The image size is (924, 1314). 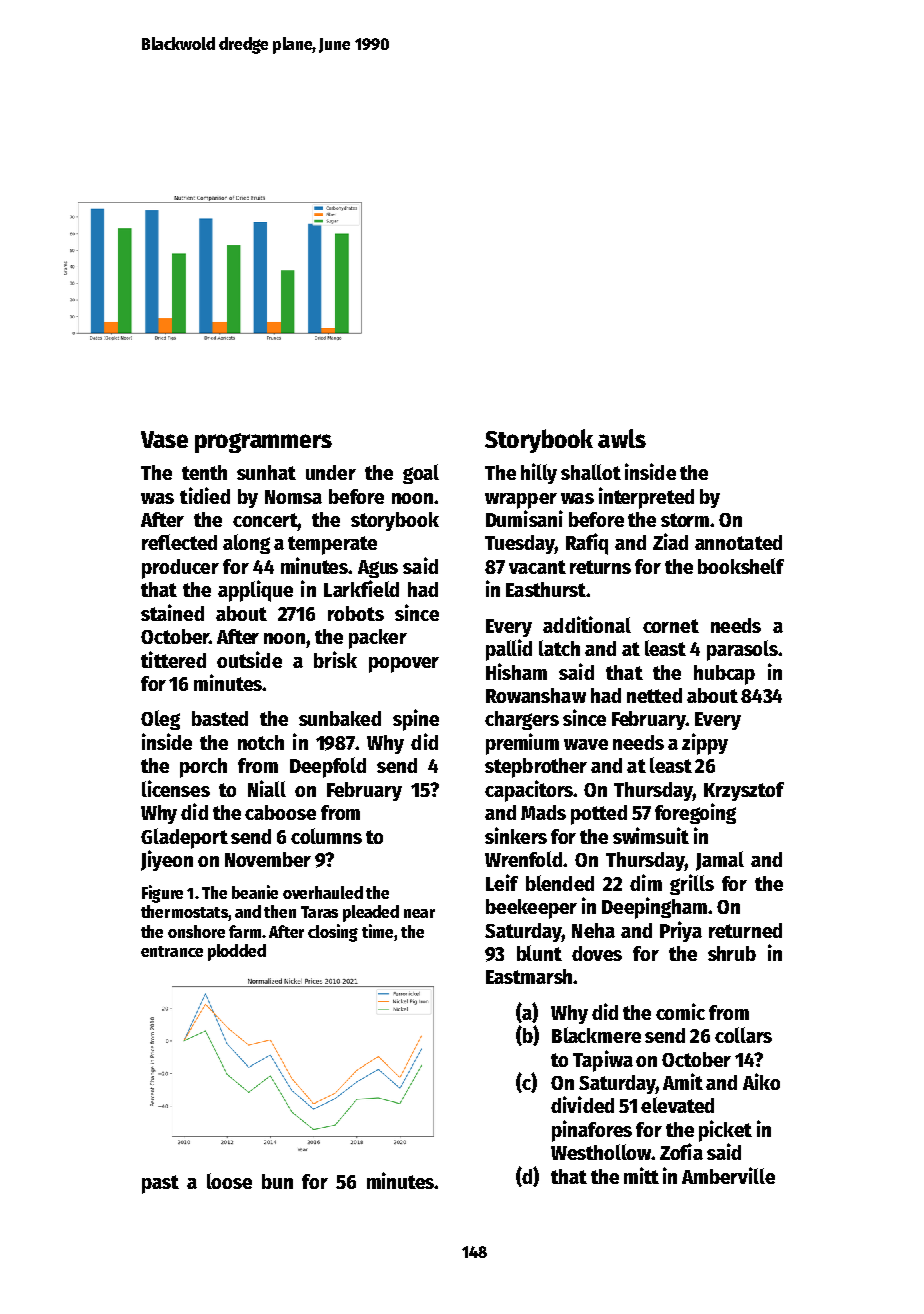 I want to click on Gladeport, so click(x=184, y=838).
